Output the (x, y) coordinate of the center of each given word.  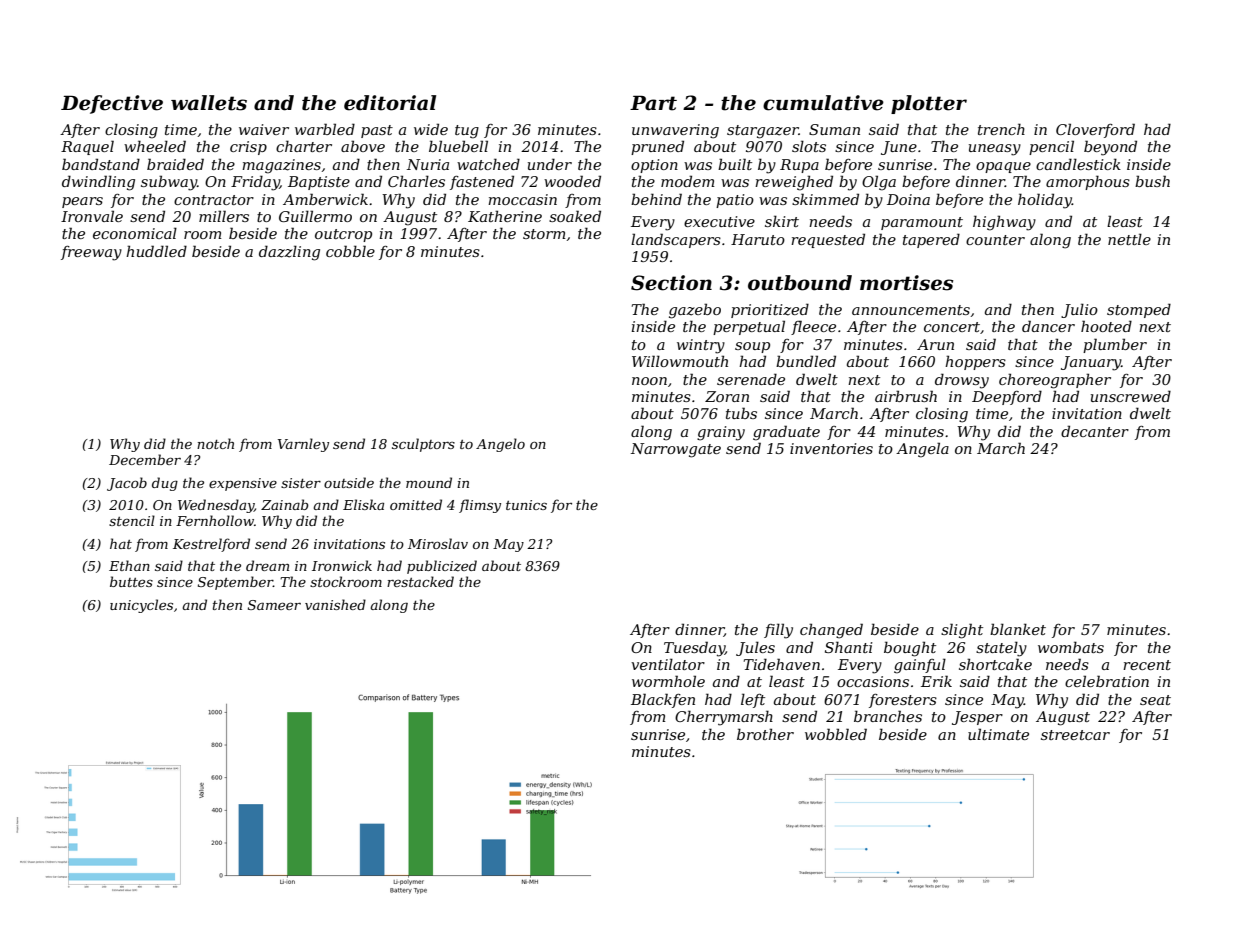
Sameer (274, 605)
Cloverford (1095, 130)
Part (653, 103)
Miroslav (438, 543)
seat (1155, 700)
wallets (209, 103)
